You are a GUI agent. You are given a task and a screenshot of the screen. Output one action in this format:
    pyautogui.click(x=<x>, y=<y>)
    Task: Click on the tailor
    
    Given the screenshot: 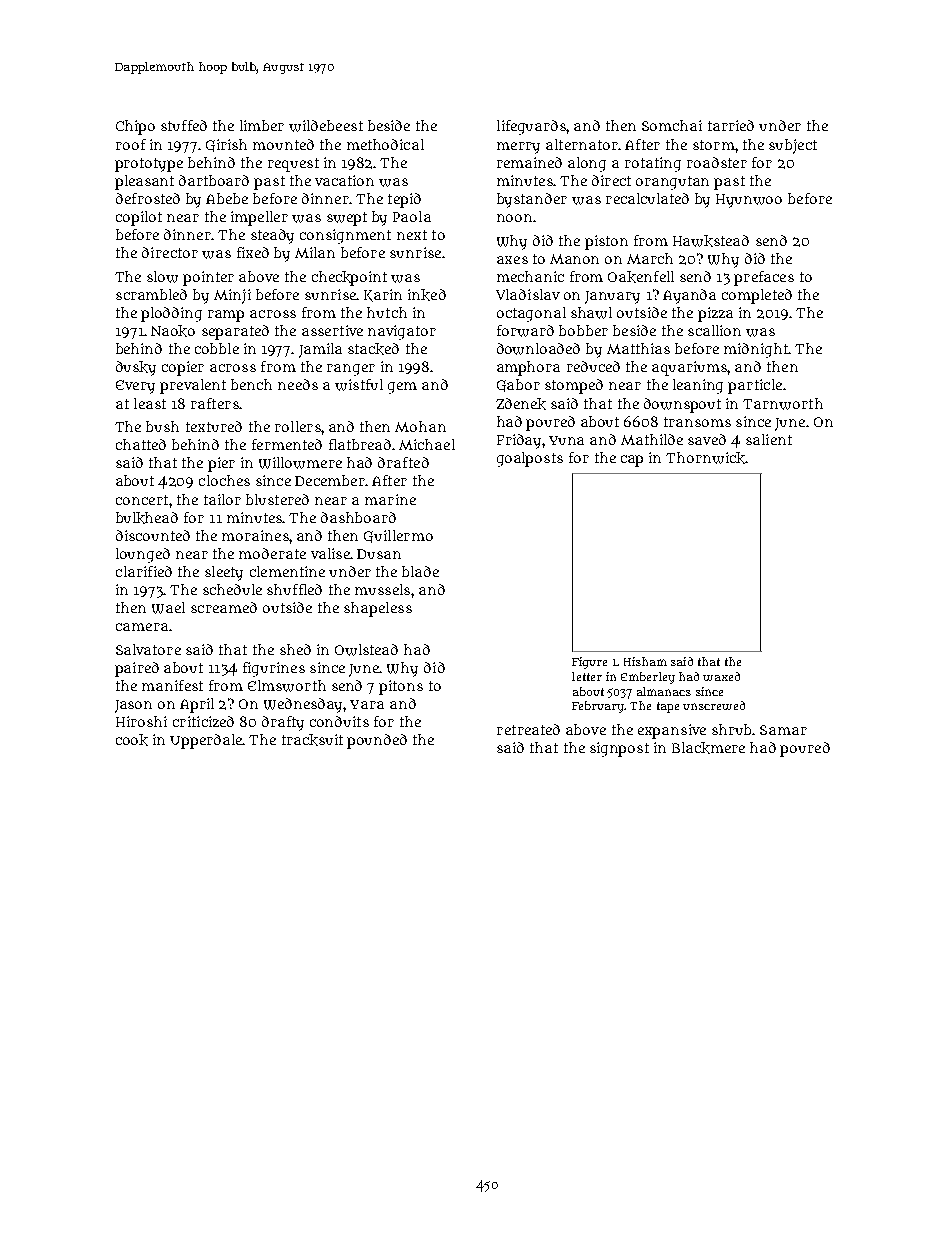 What is the action you would take?
    pyautogui.click(x=222, y=499)
